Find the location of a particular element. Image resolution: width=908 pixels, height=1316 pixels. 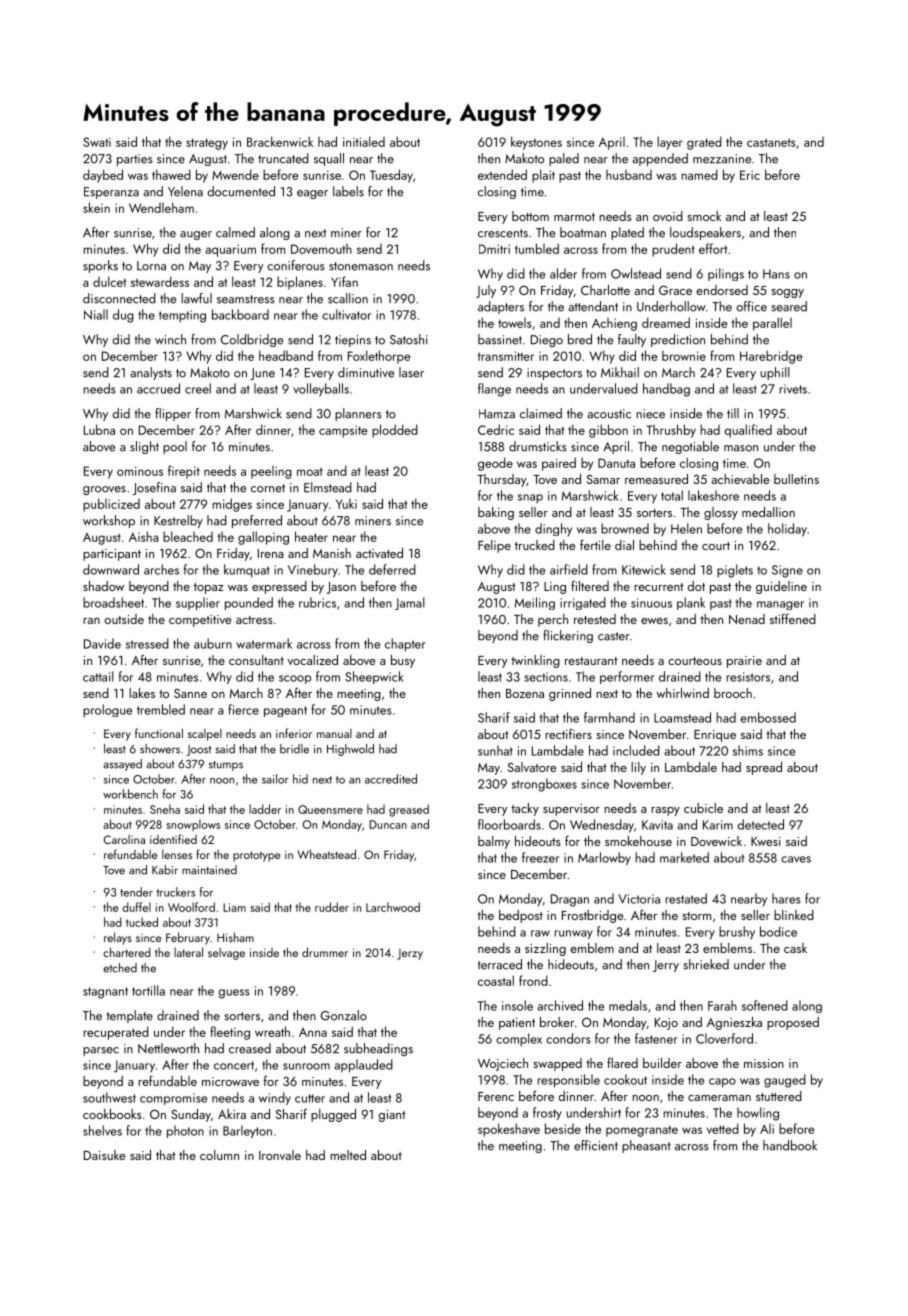

initialed is located at coordinates (364, 141).
